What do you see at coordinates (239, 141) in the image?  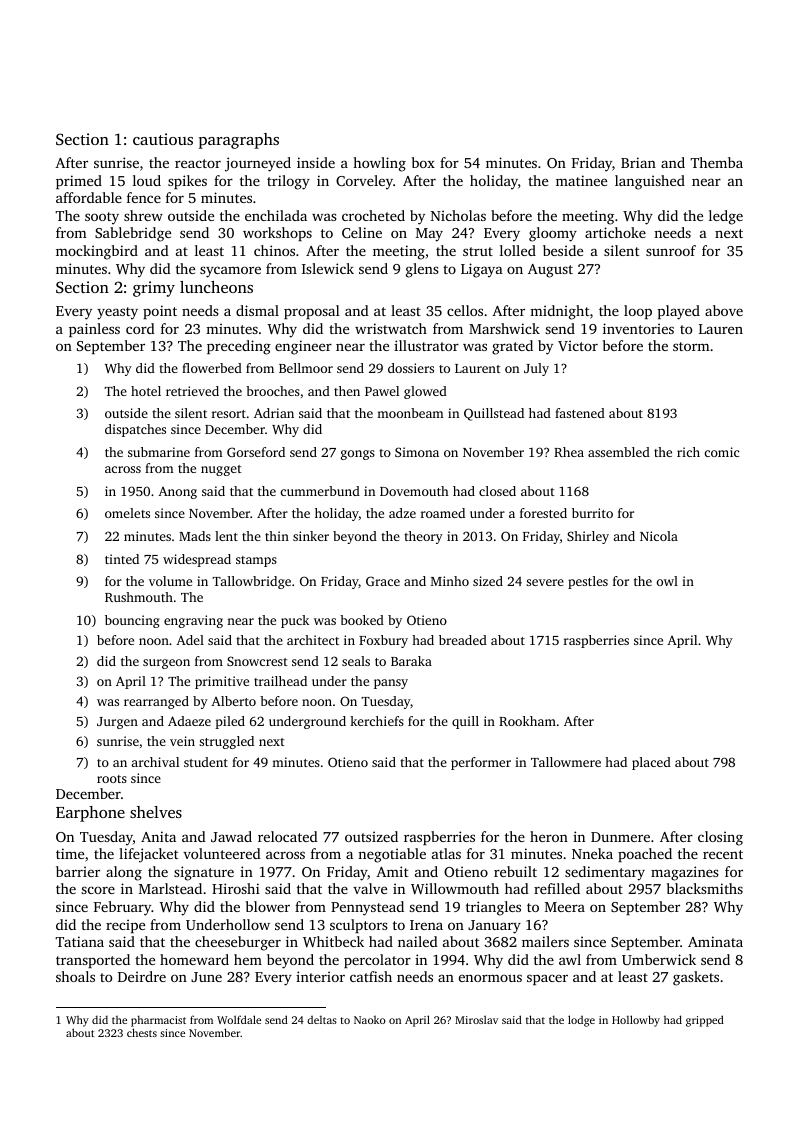 I see `paragraphs` at bounding box center [239, 141].
